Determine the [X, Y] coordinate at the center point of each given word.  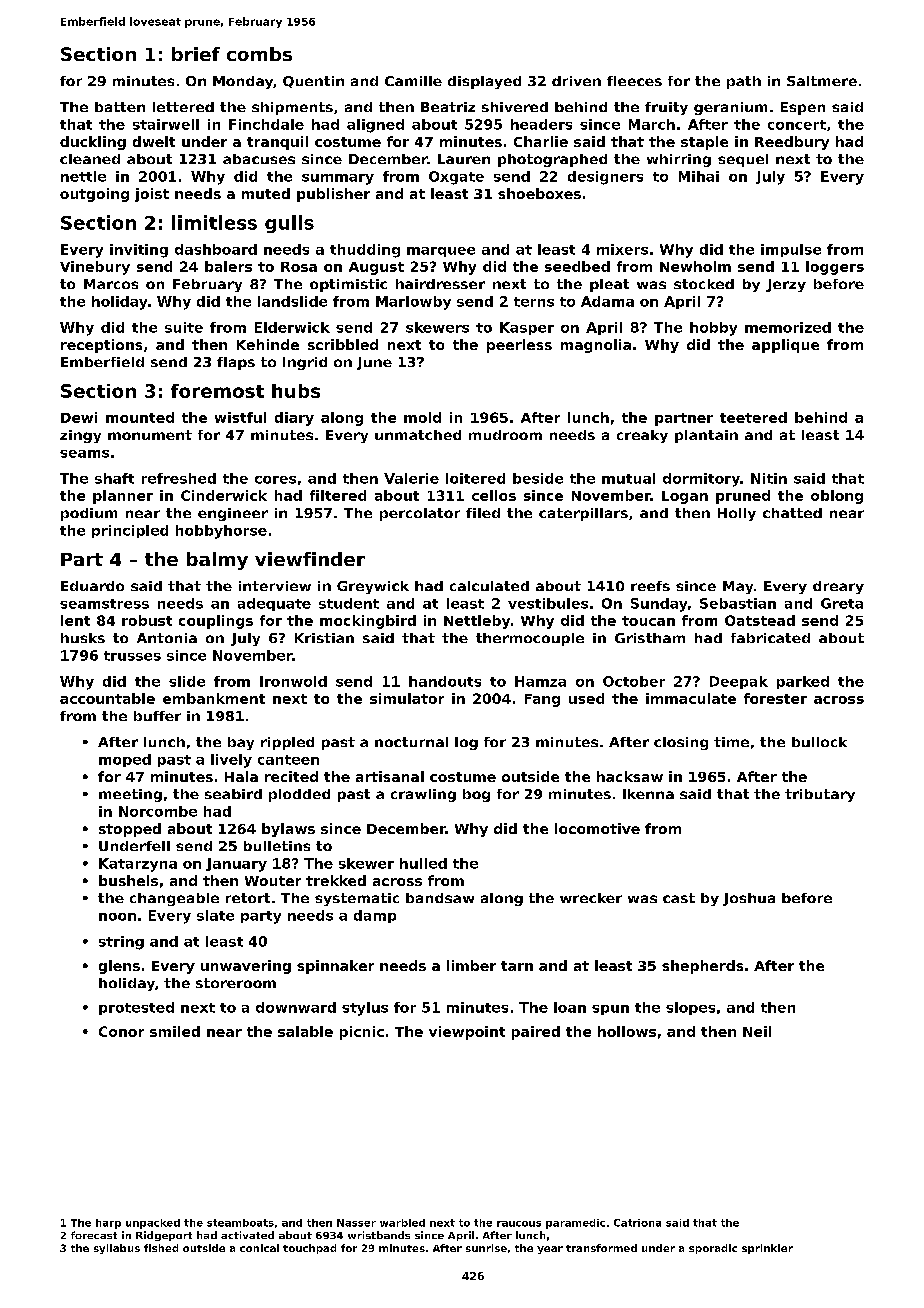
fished [161, 1248]
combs [259, 54]
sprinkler [767, 1249]
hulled [423, 863]
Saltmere [822, 81]
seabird [233, 794]
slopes [690, 1008]
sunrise [486, 1248]
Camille [413, 81]
